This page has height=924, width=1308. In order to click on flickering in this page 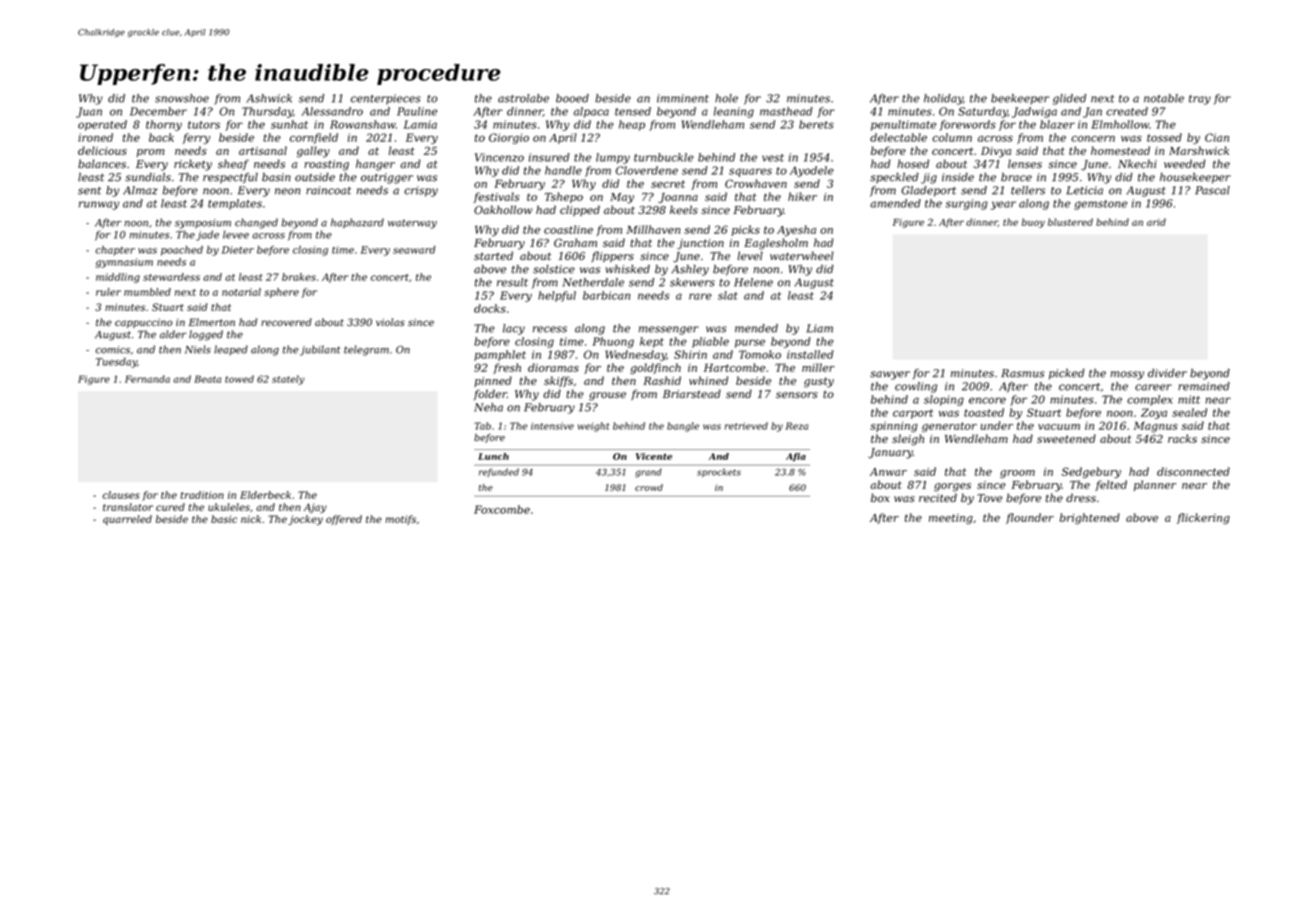, I will do `click(1203, 518)`.
